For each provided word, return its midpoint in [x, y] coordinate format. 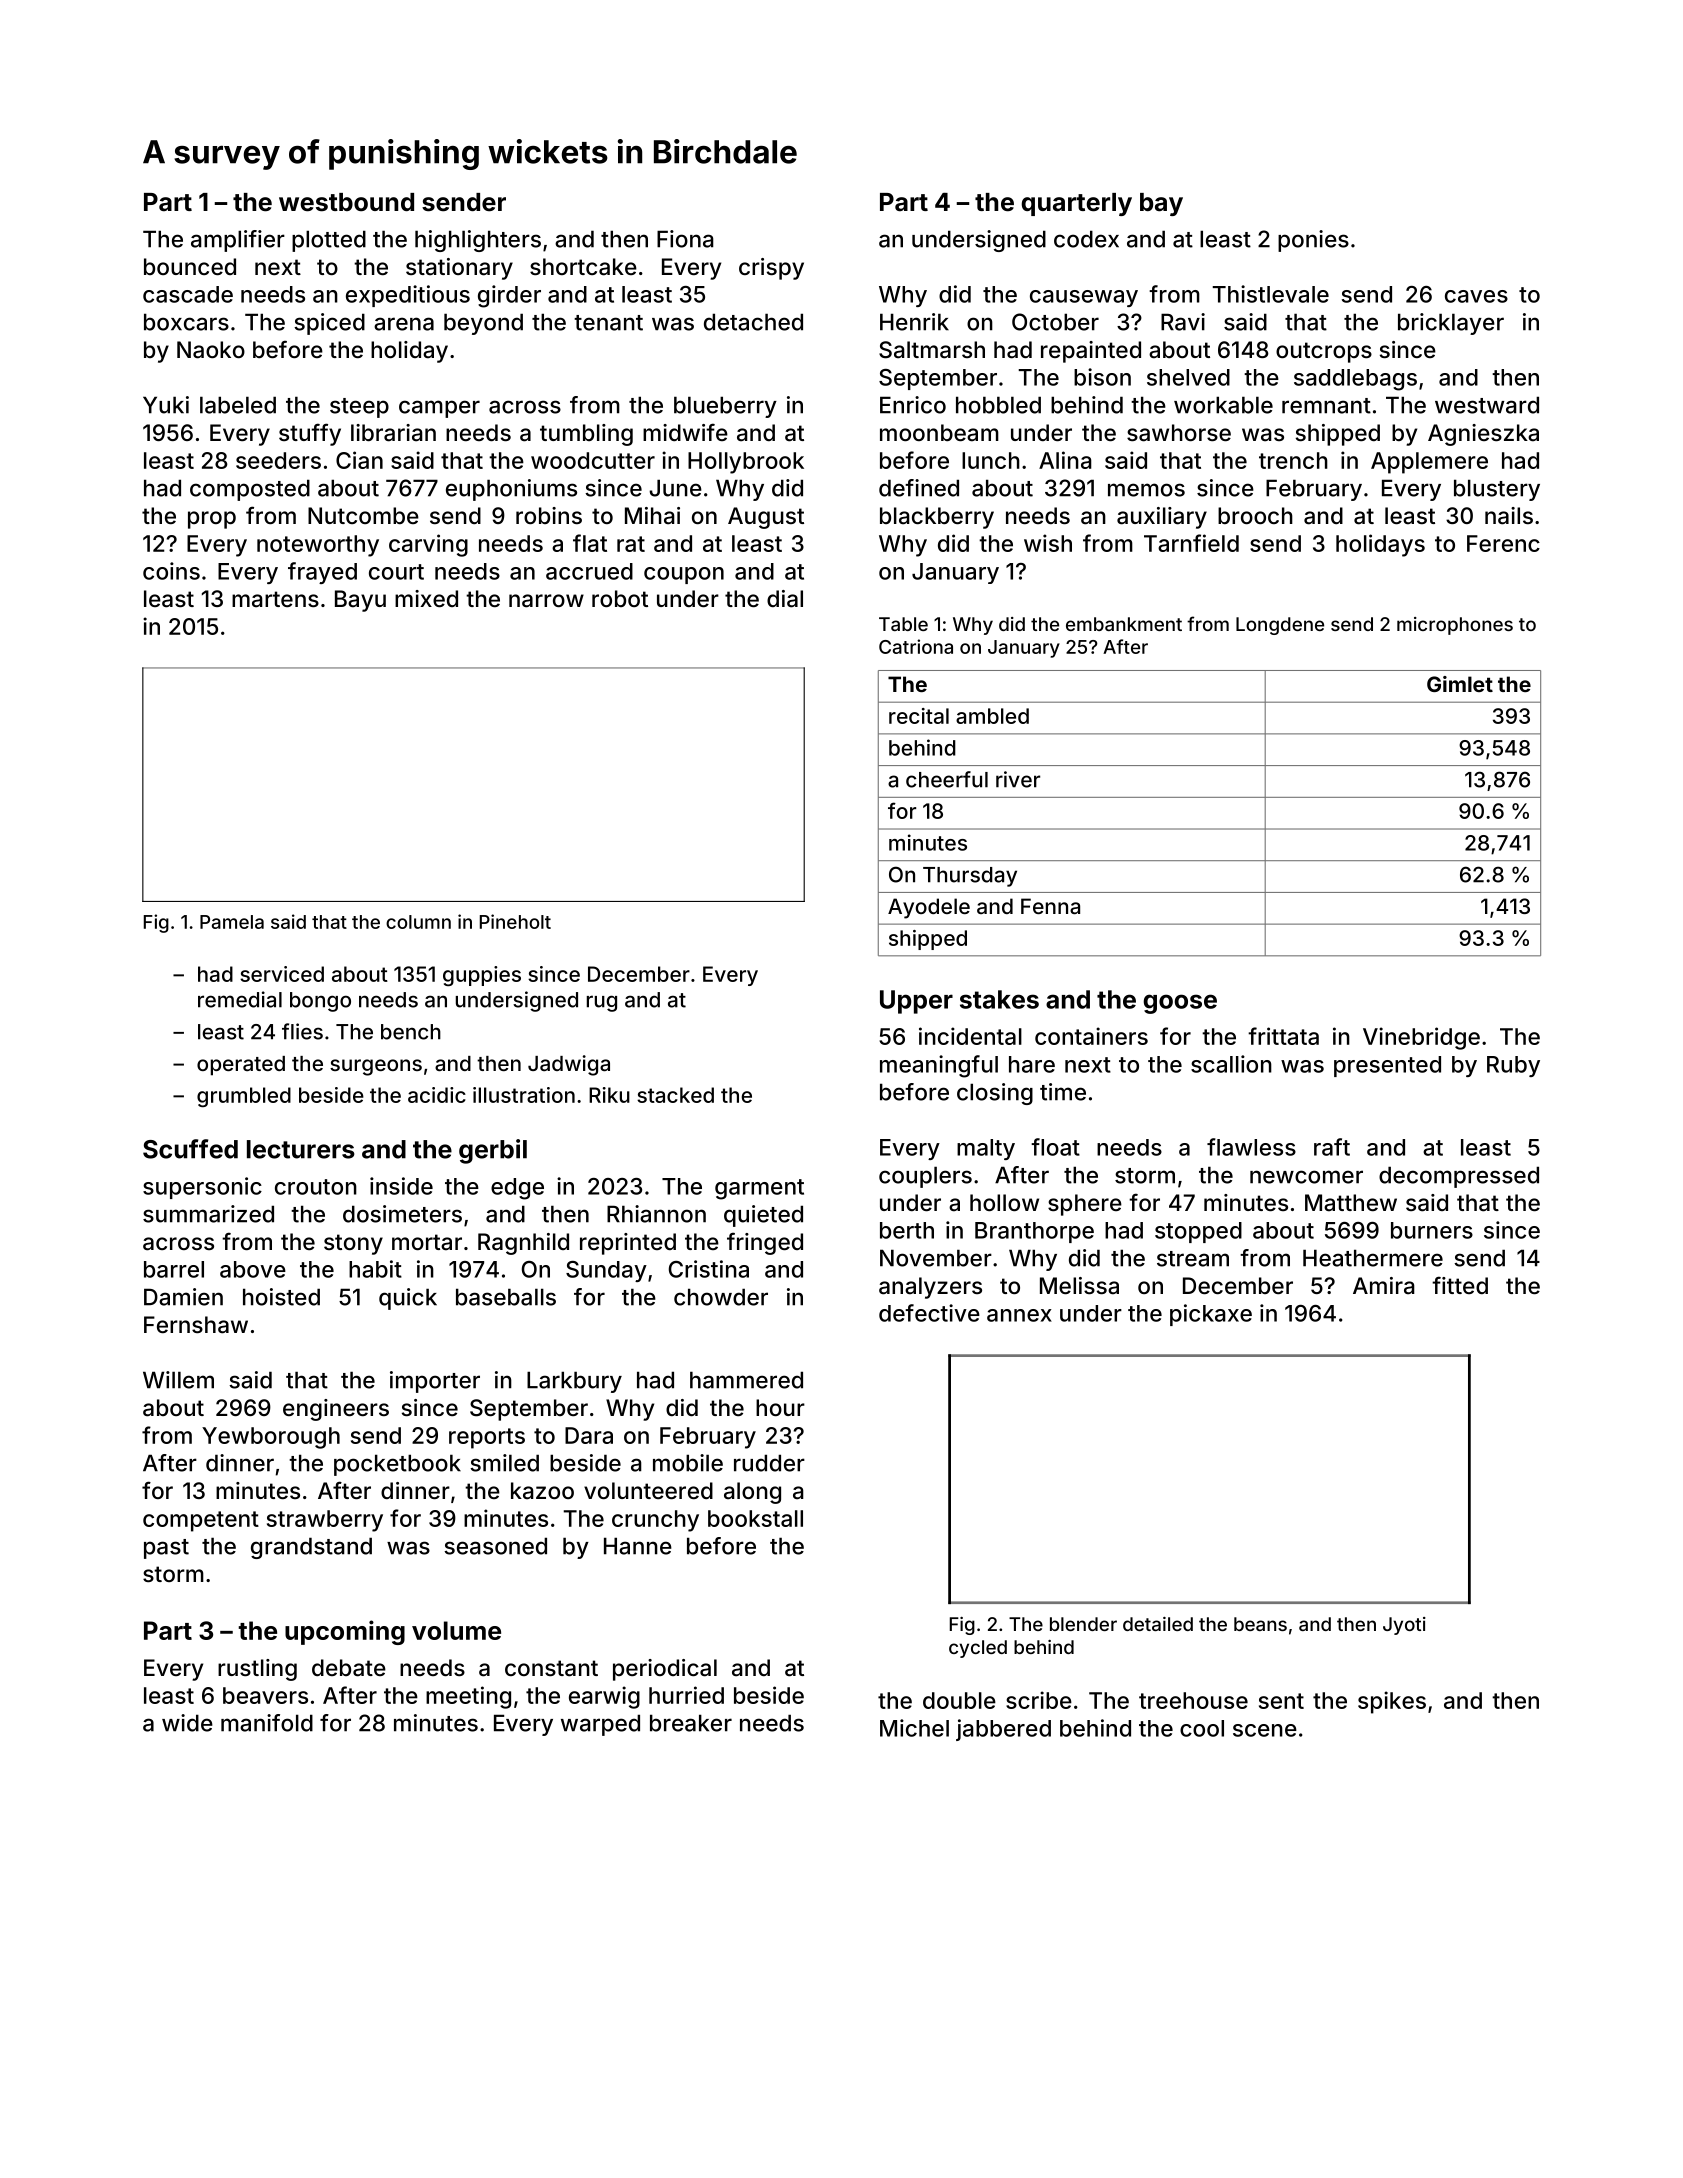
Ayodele [929, 908]
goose [1180, 1004]
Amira [1384, 1286]
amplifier [238, 241]
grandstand [311, 1548]
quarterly [1076, 204]
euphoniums [511, 490]
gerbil [493, 1151]
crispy [771, 269]
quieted [763, 1216]
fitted [1460, 1285]
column [418, 922]
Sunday [606, 1271]
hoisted [281, 1297]
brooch [1255, 515]
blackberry [937, 518]
